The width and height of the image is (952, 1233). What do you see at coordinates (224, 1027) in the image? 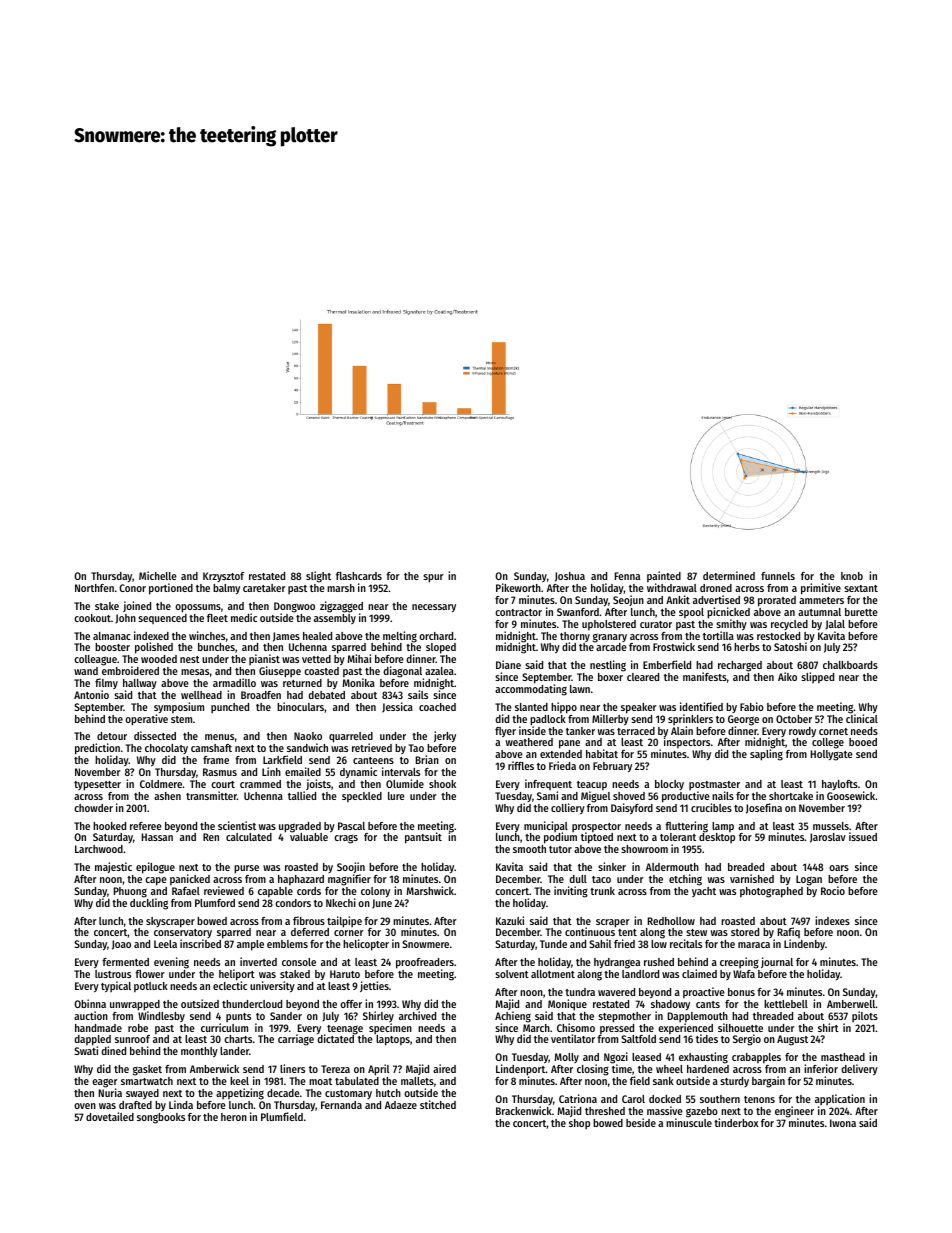
I see `curriculum` at bounding box center [224, 1027].
